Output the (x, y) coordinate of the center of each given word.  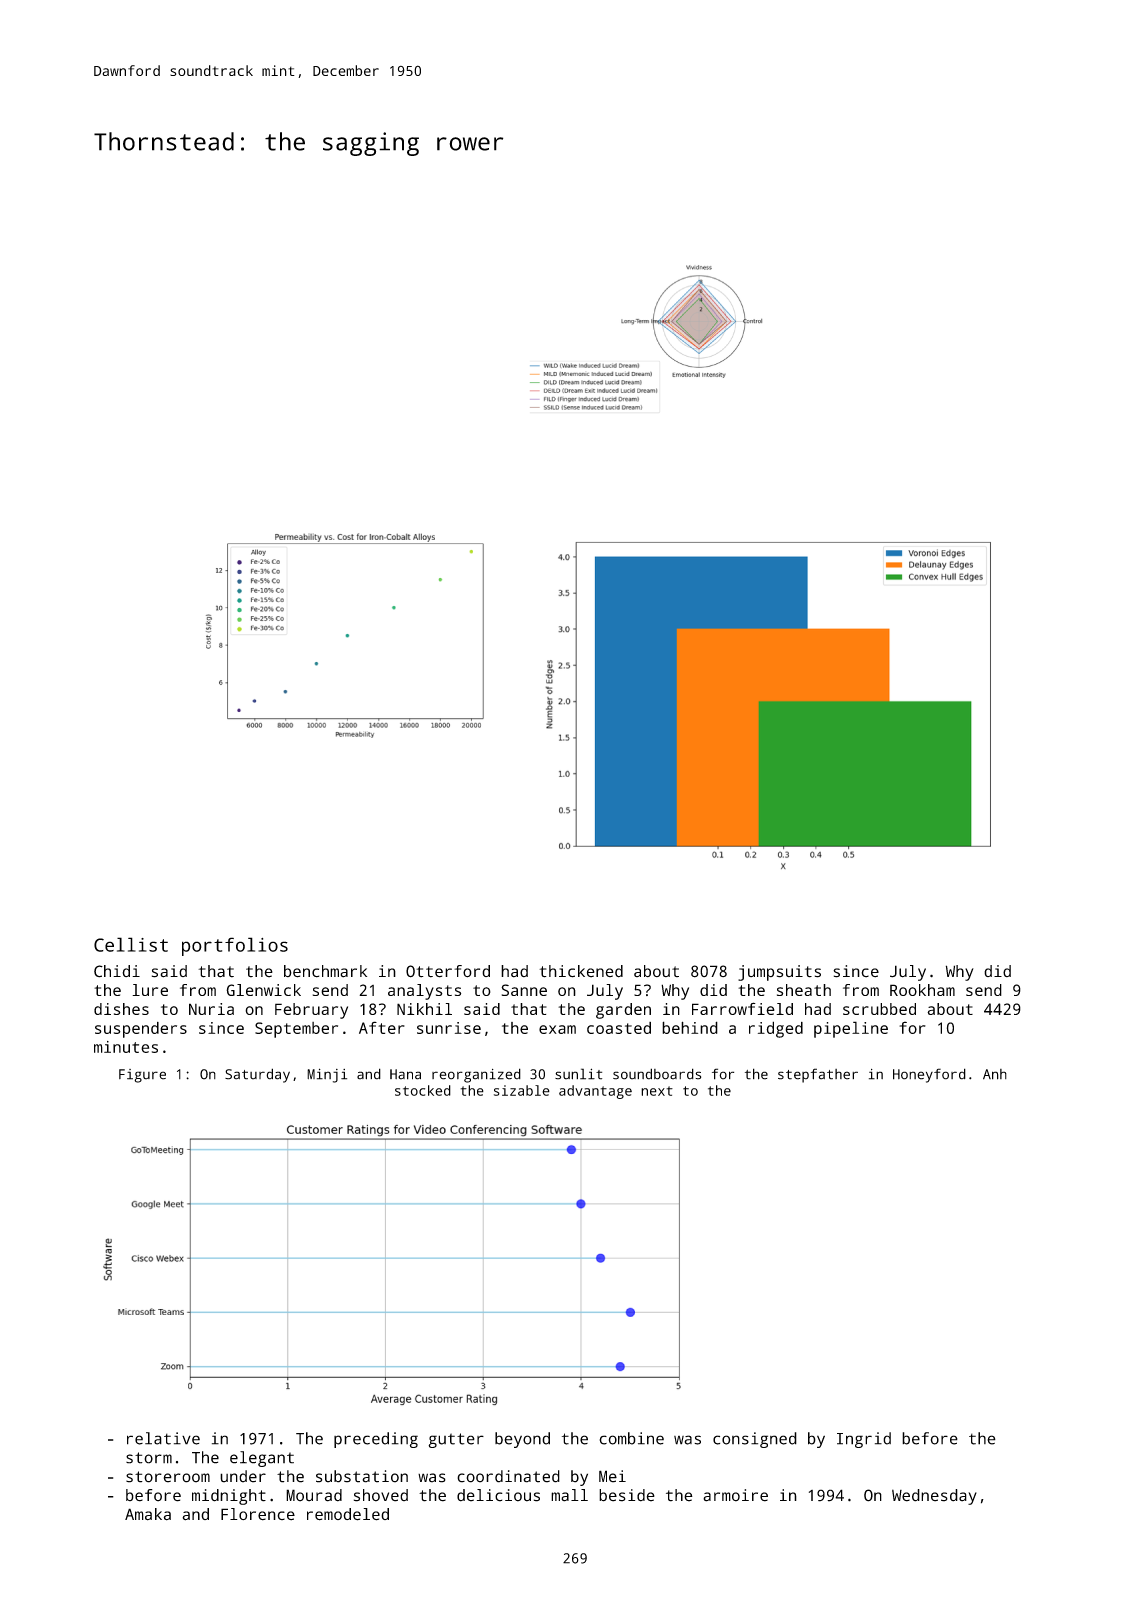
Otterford (448, 971)
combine (631, 1438)
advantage (595, 1092)
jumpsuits (779, 973)
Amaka (148, 1514)
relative (163, 1438)
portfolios (235, 946)
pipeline (851, 1029)
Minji (327, 1075)
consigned (755, 1440)
